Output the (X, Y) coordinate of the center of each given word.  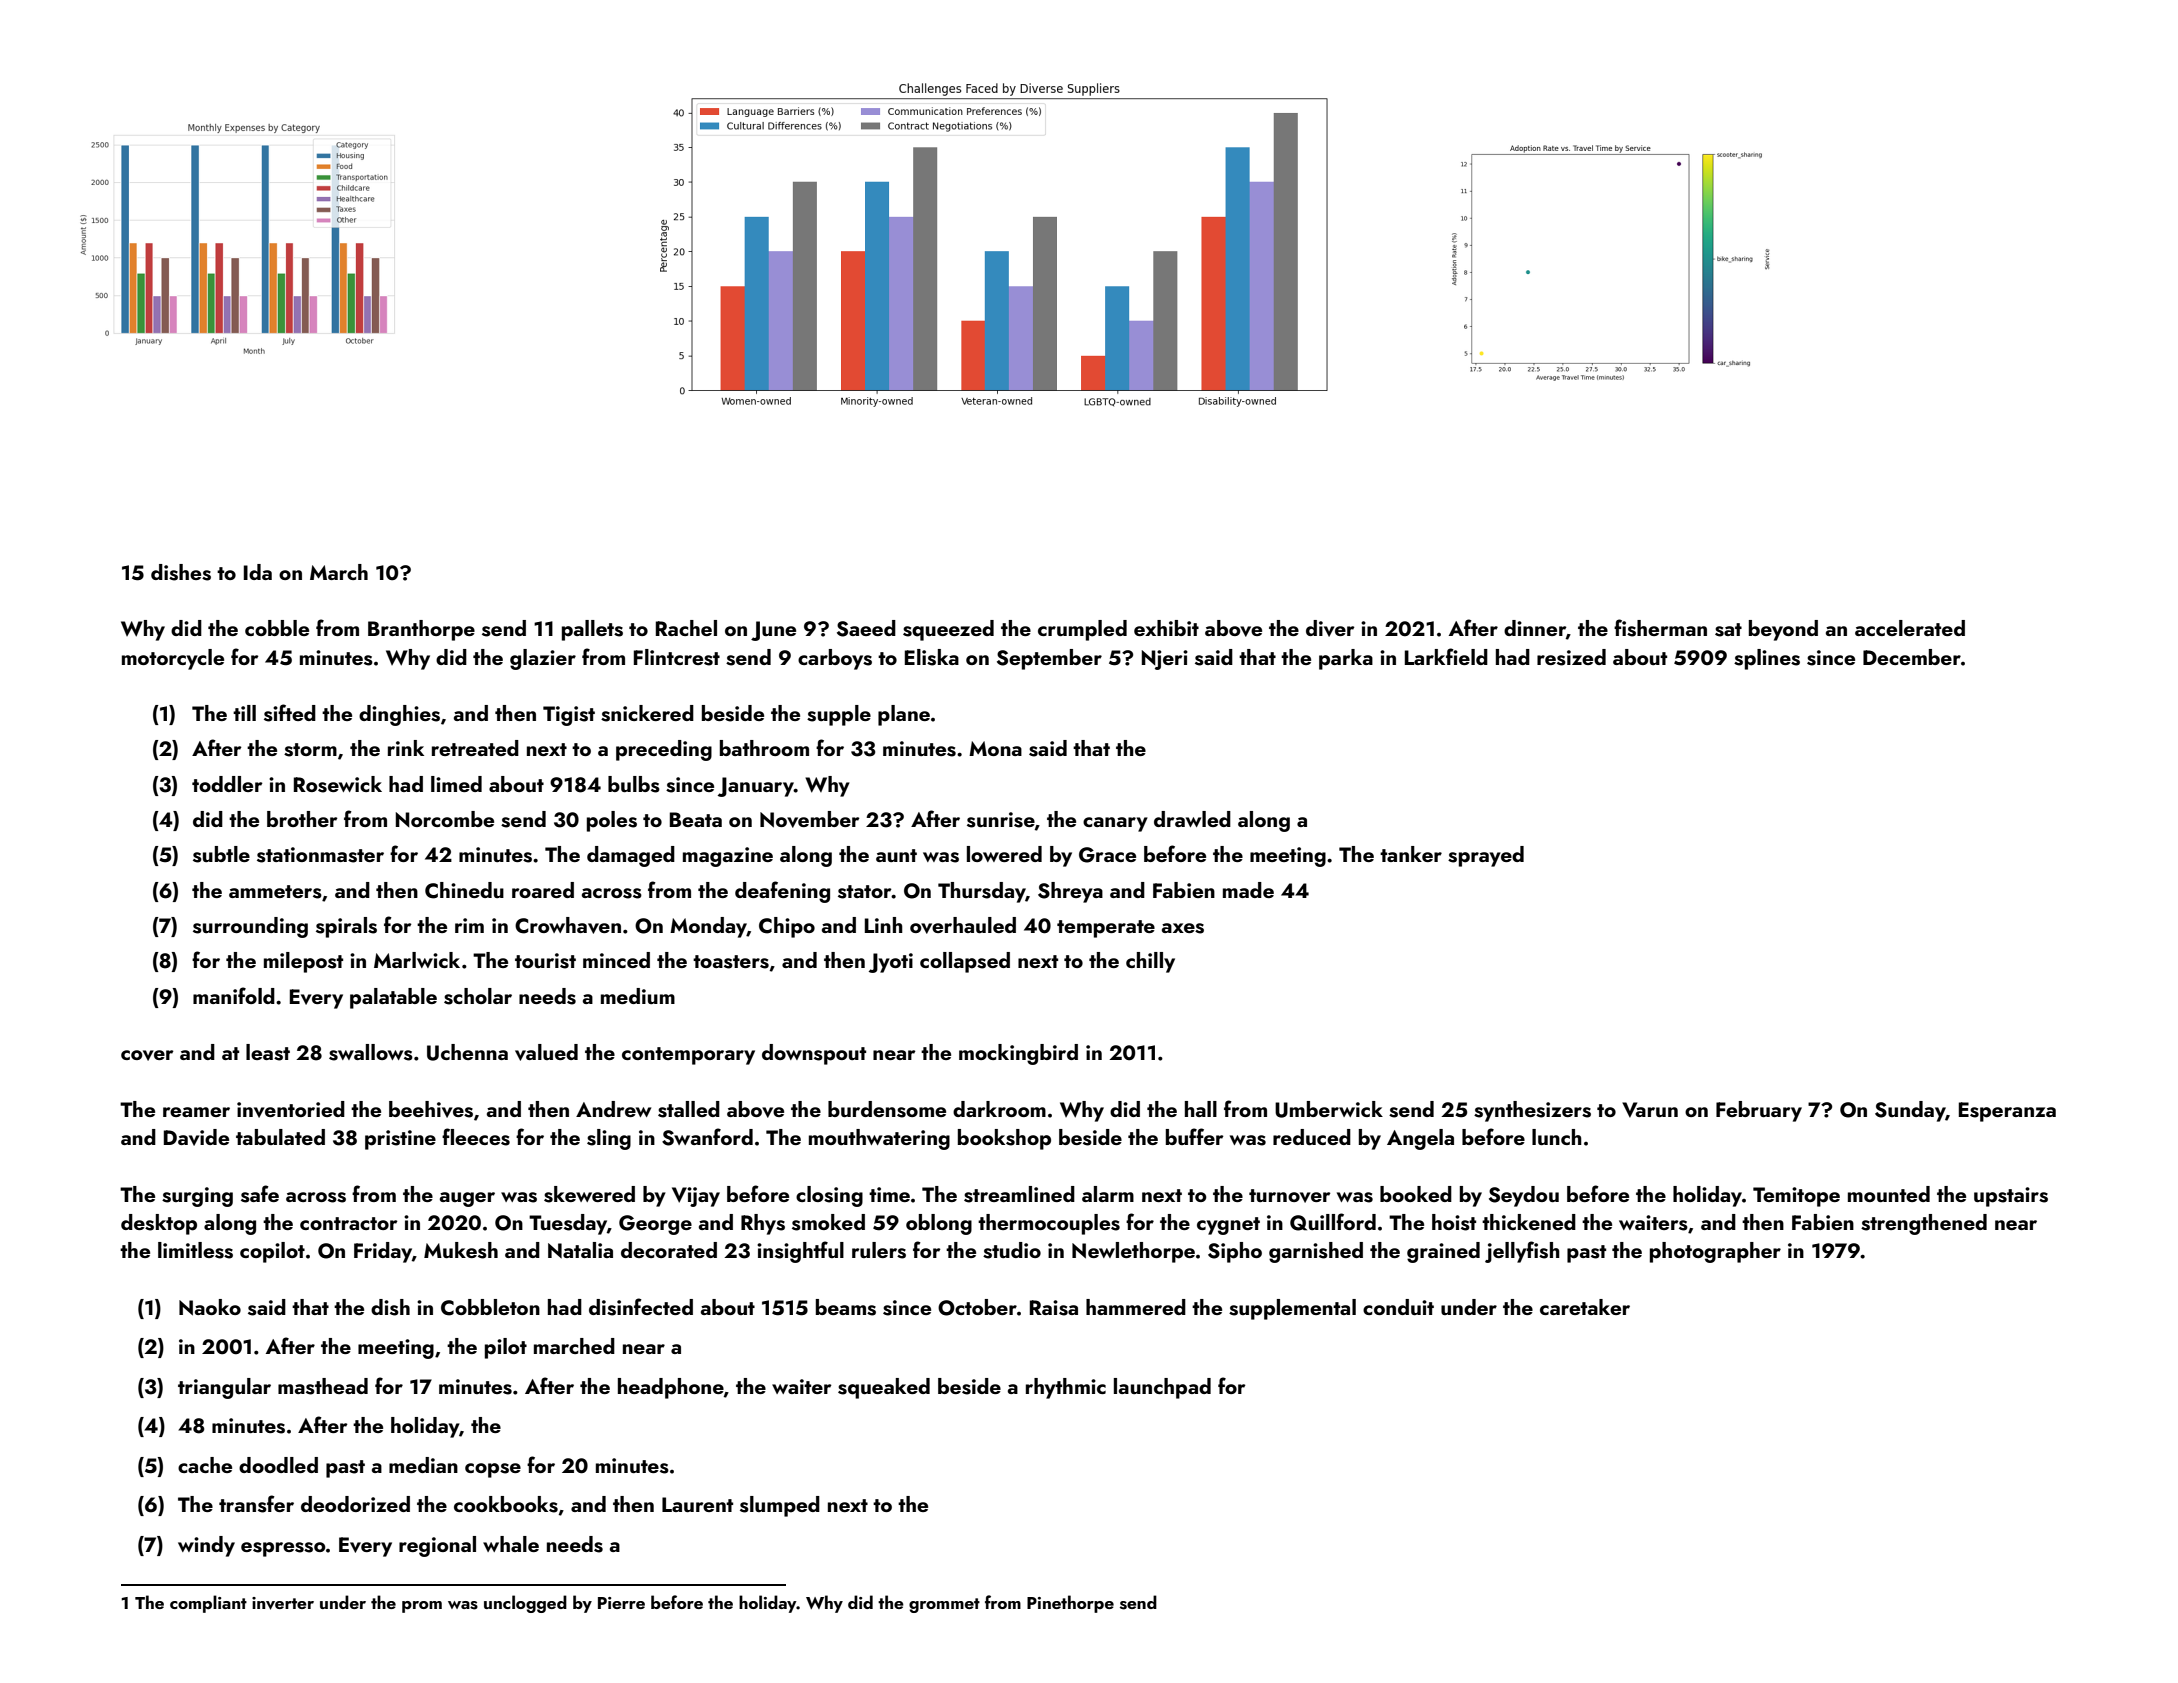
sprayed (1486, 856)
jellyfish (1522, 1252)
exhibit (1166, 628)
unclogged (525, 1604)
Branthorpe (421, 630)
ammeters (275, 892)
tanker (1411, 854)
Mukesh (461, 1250)
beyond (1783, 630)
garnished (1316, 1252)
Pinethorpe (1070, 1604)
